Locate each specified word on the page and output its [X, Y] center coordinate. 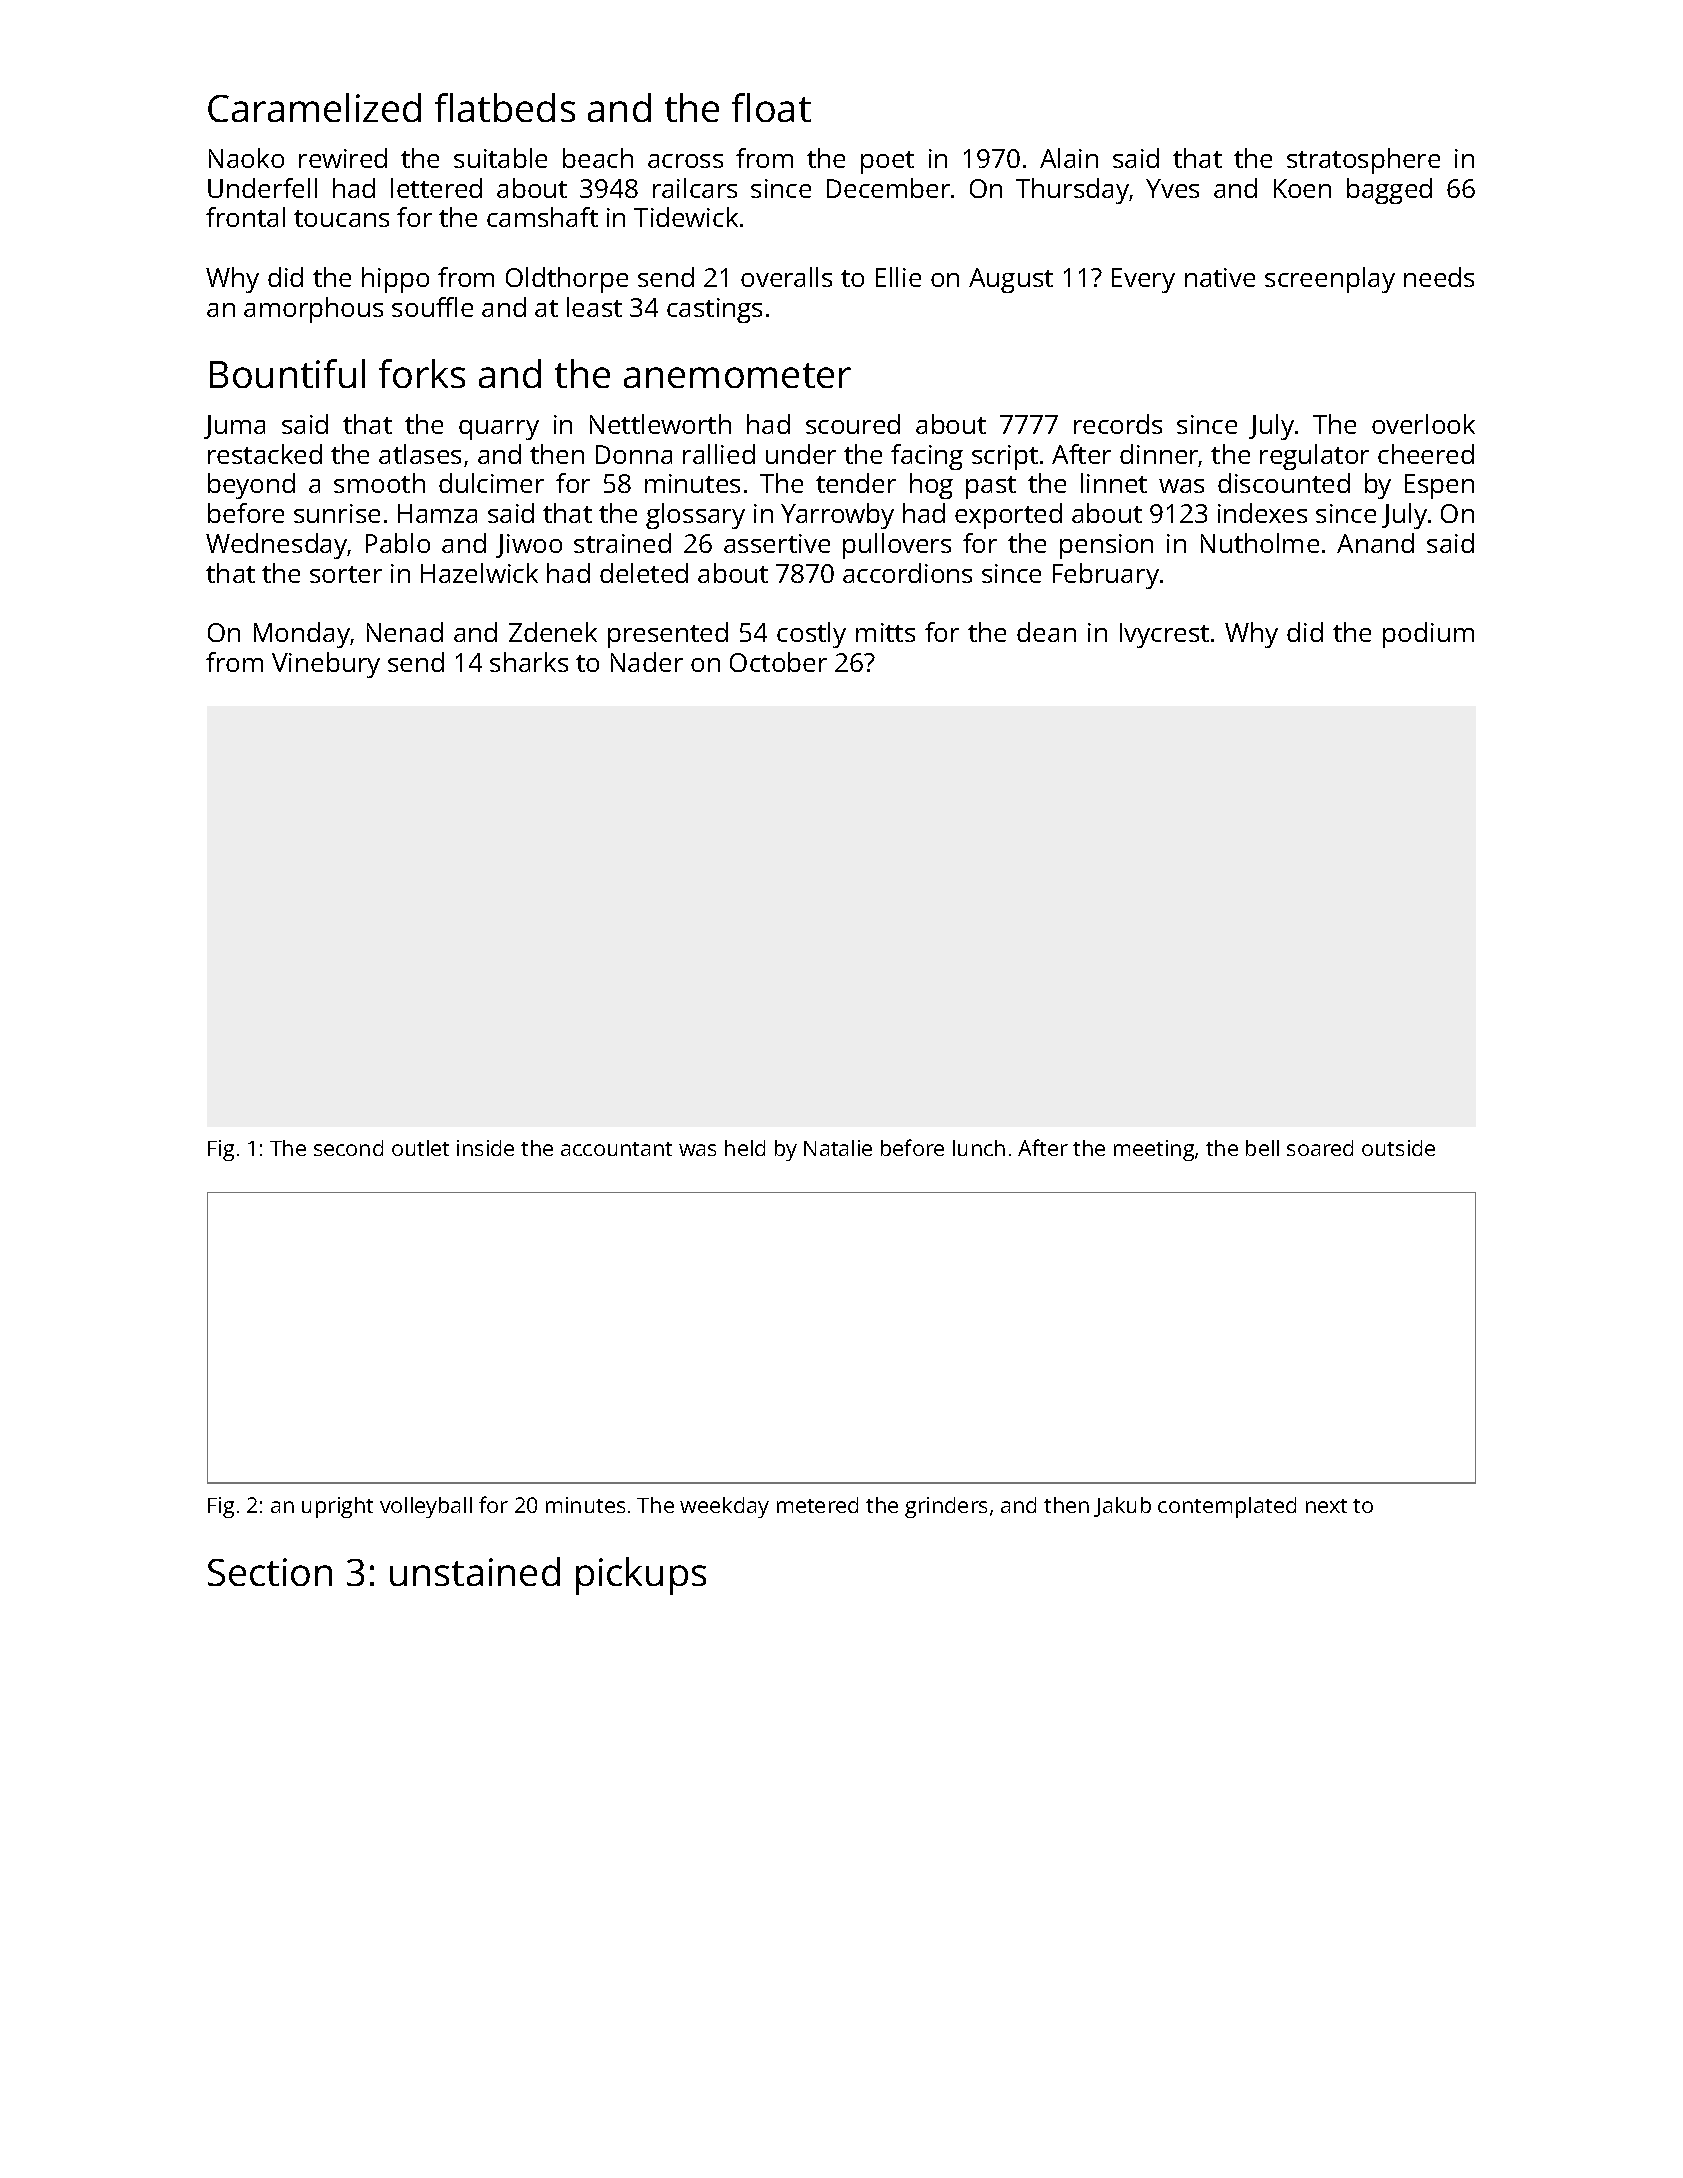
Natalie [838, 1148]
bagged [1389, 191]
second [348, 1148]
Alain [1069, 158]
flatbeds [505, 107]
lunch [979, 1148]
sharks [529, 662]
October [778, 662]
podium [1428, 635]
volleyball [426, 1507]
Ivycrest [1164, 635]
